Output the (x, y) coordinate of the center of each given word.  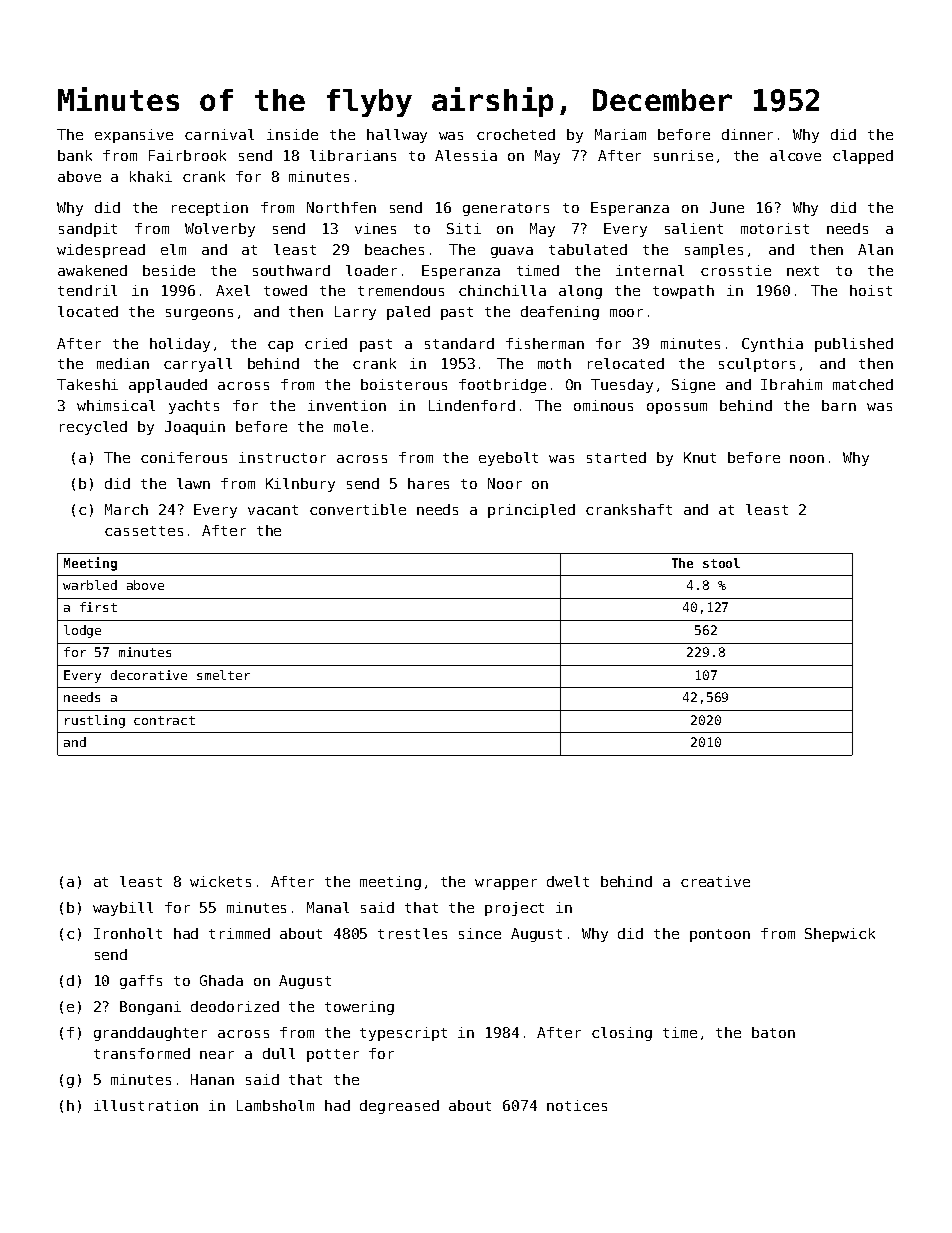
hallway (397, 136)
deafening (560, 313)
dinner (747, 134)
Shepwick (840, 935)
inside (292, 134)
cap (280, 346)
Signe (693, 386)
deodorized (235, 1006)
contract (164, 720)
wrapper (506, 884)
